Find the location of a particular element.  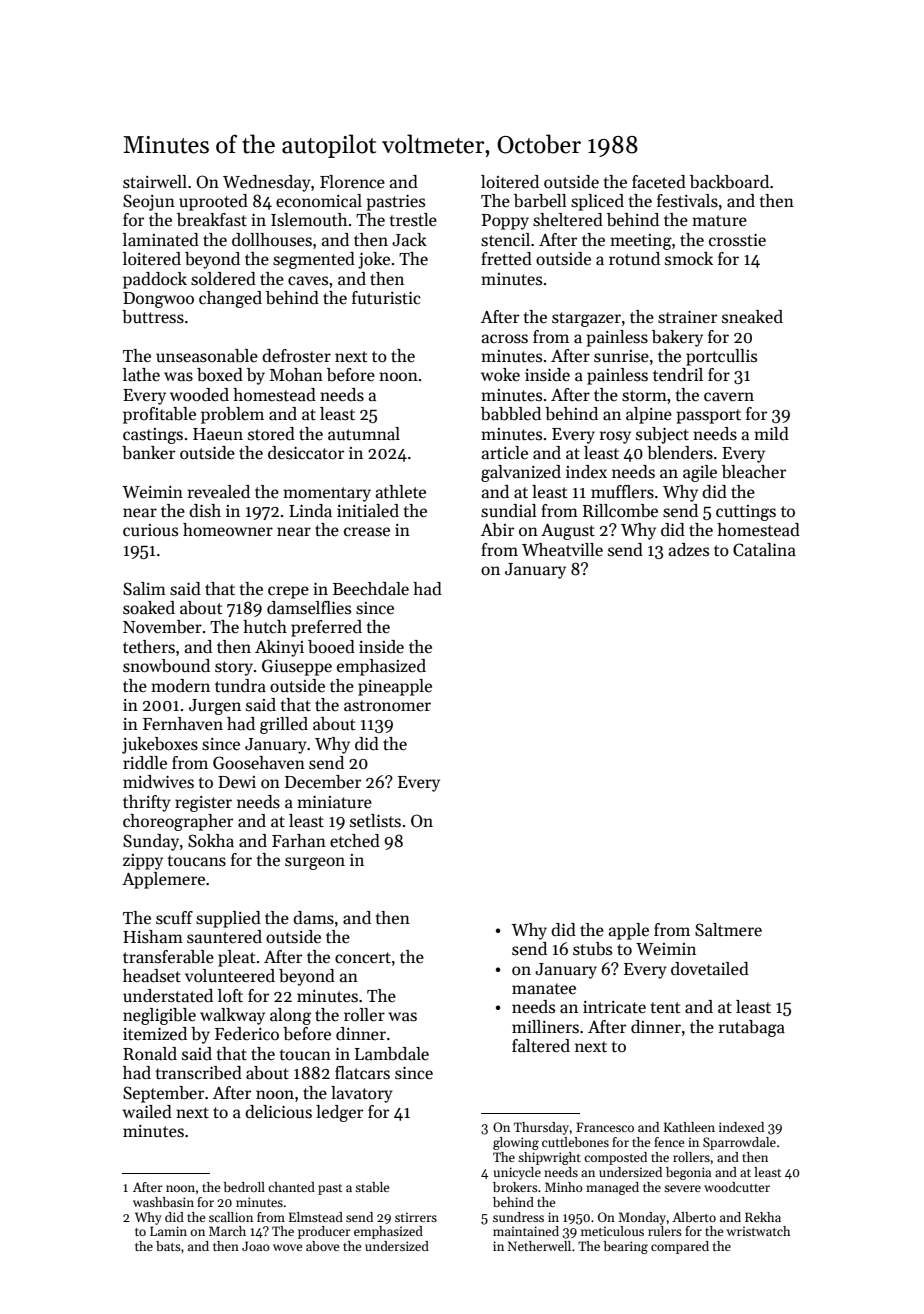

Florence is located at coordinates (352, 182).
